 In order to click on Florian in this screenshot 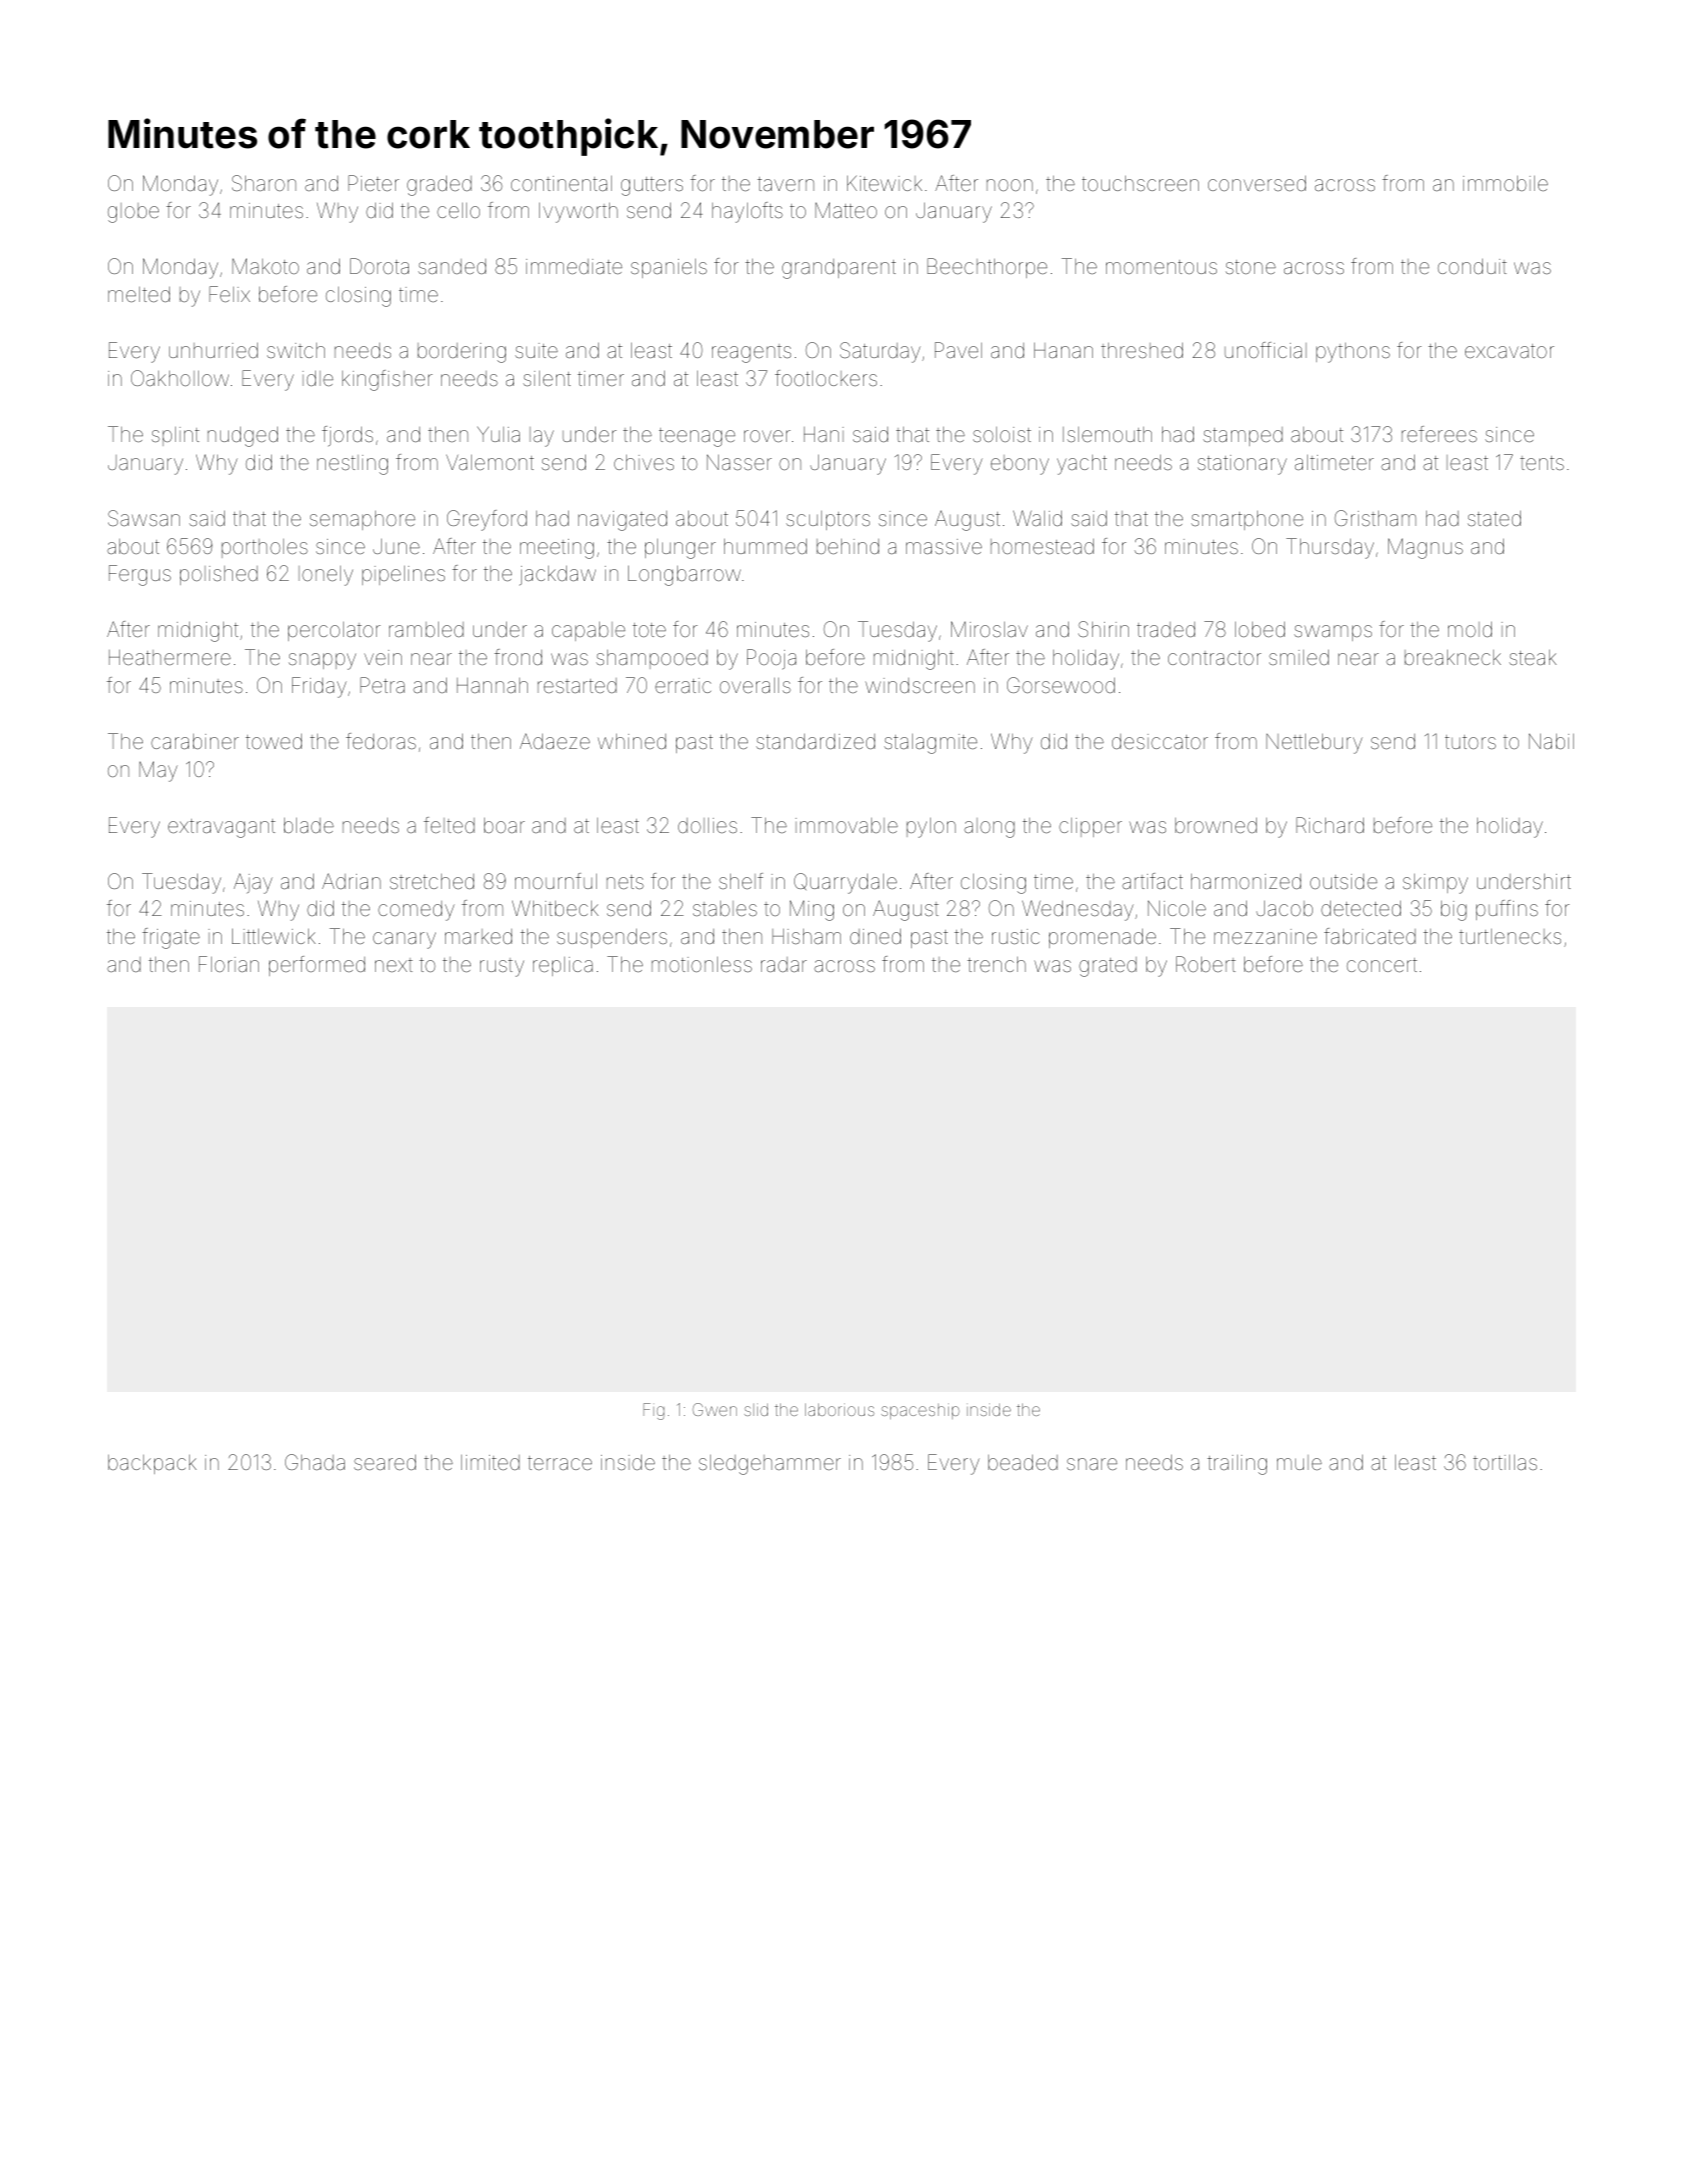, I will do `click(229, 964)`.
